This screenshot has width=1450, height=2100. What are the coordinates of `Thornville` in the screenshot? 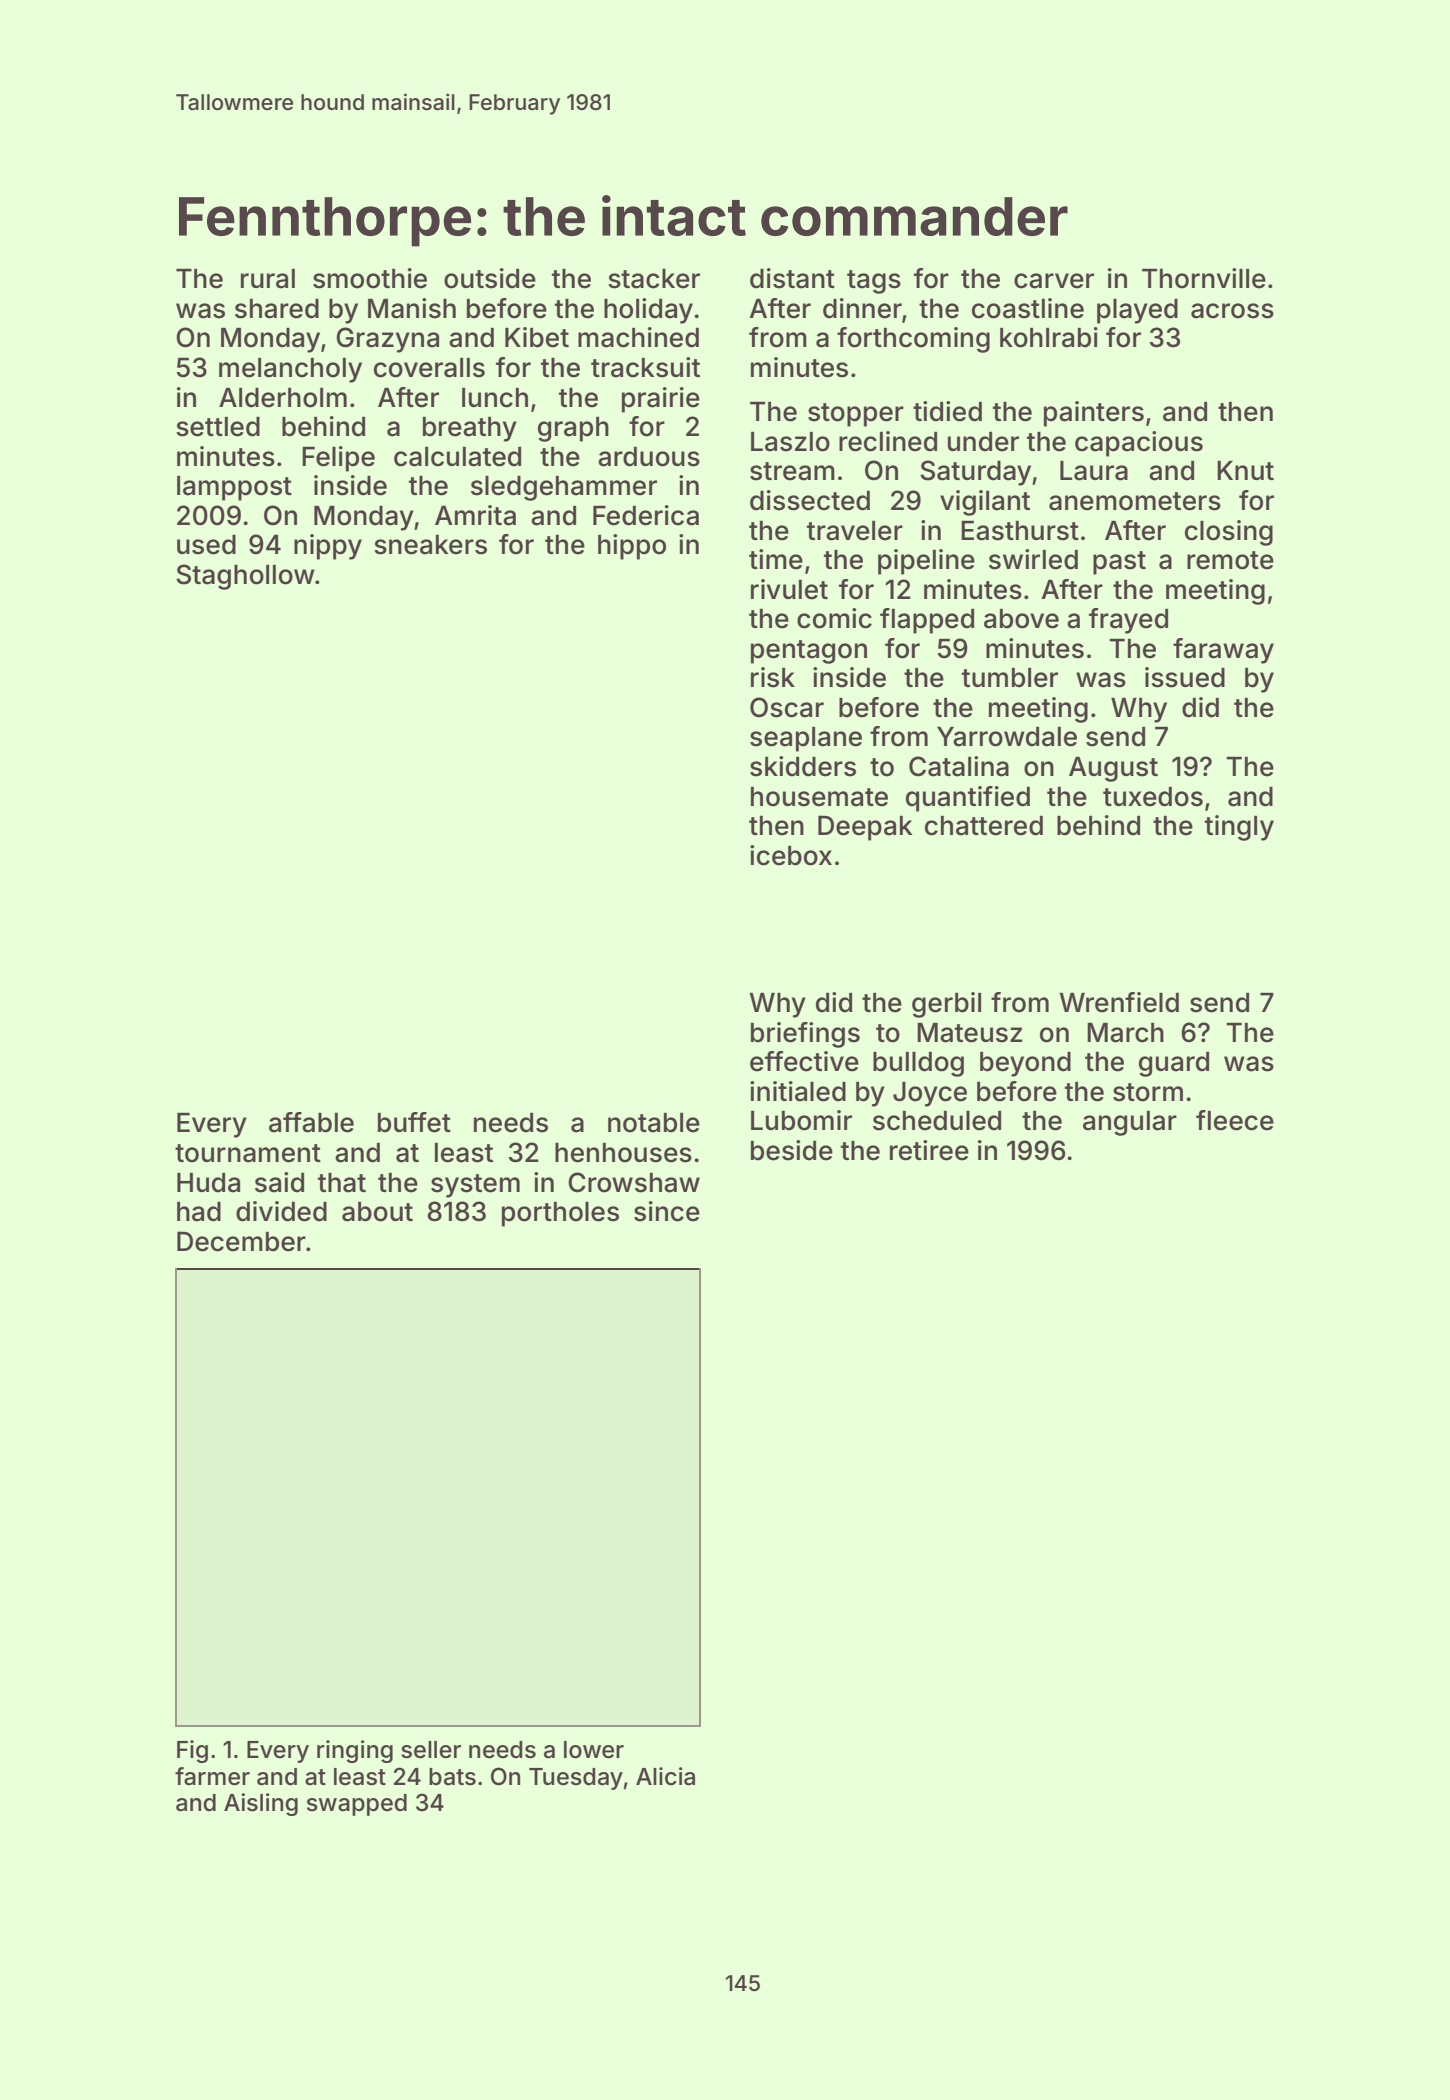 It's located at (1204, 278).
